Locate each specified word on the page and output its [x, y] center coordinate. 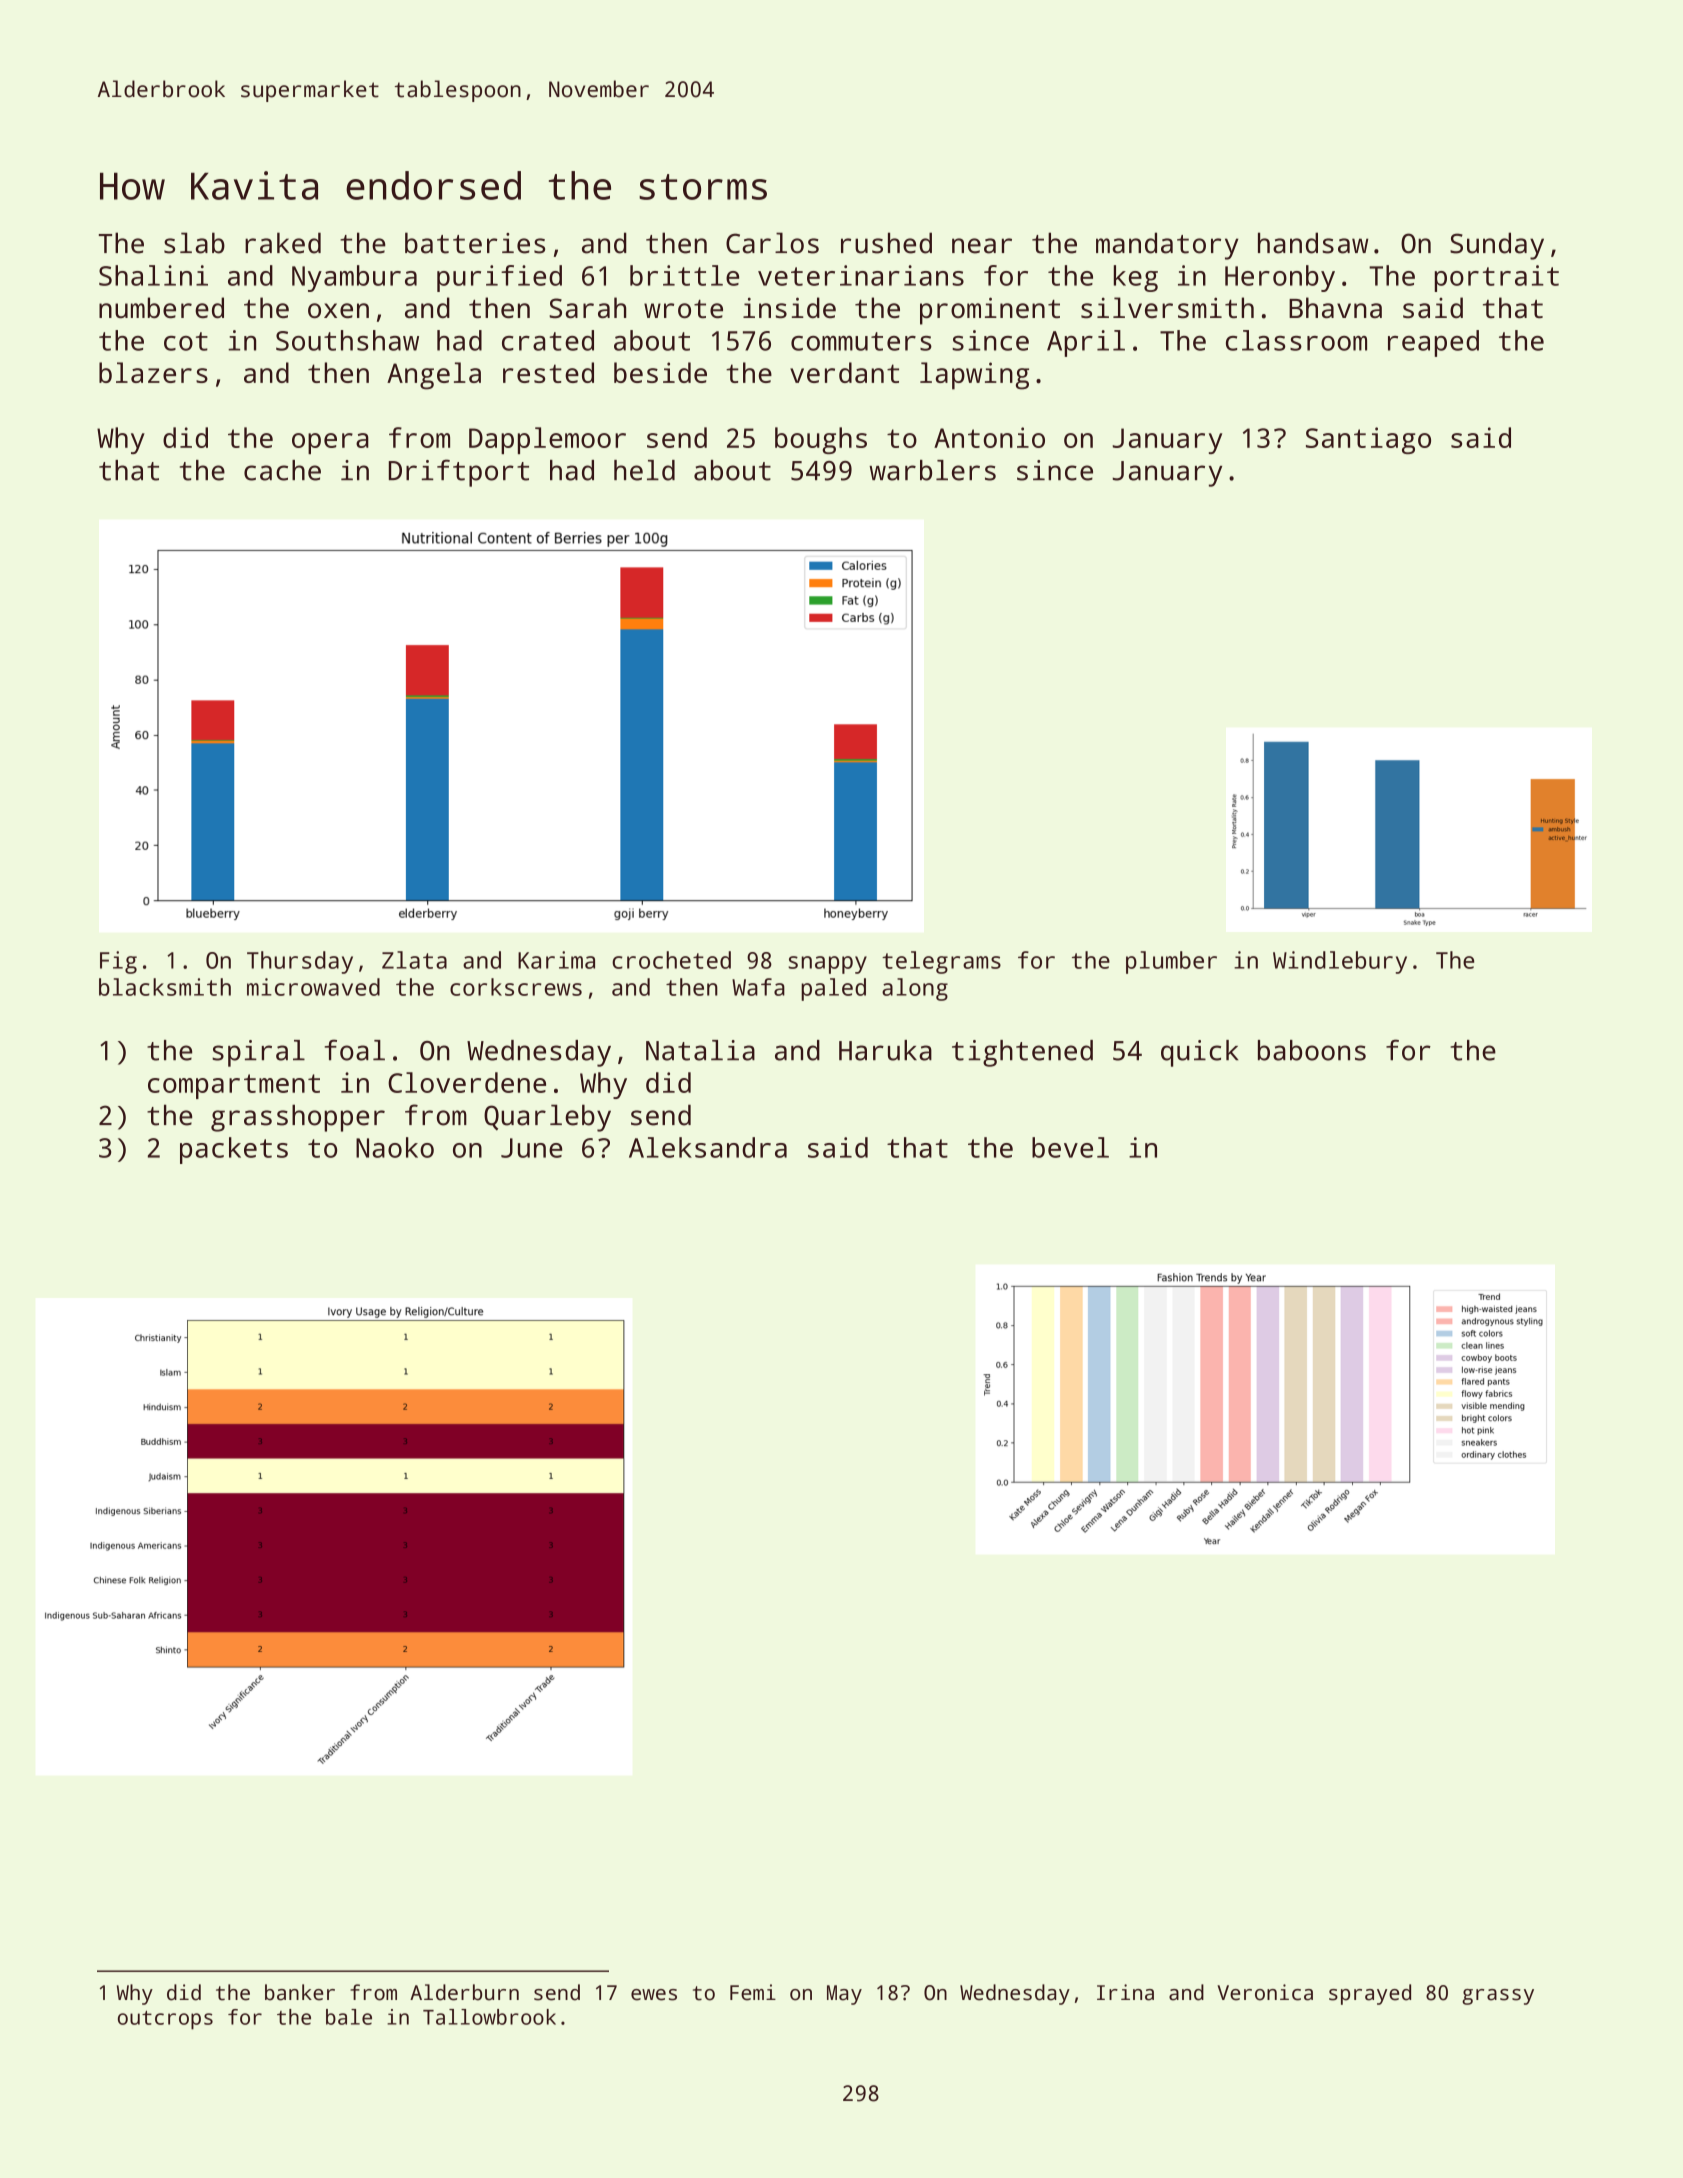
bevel [1070, 1147]
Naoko [395, 1147]
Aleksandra [708, 1147]
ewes [654, 1995]
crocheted [671, 960]
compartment [234, 1086]
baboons [1312, 1050]
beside [660, 372]
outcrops [165, 2020]
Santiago [1368, 440]
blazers [153, 372]
